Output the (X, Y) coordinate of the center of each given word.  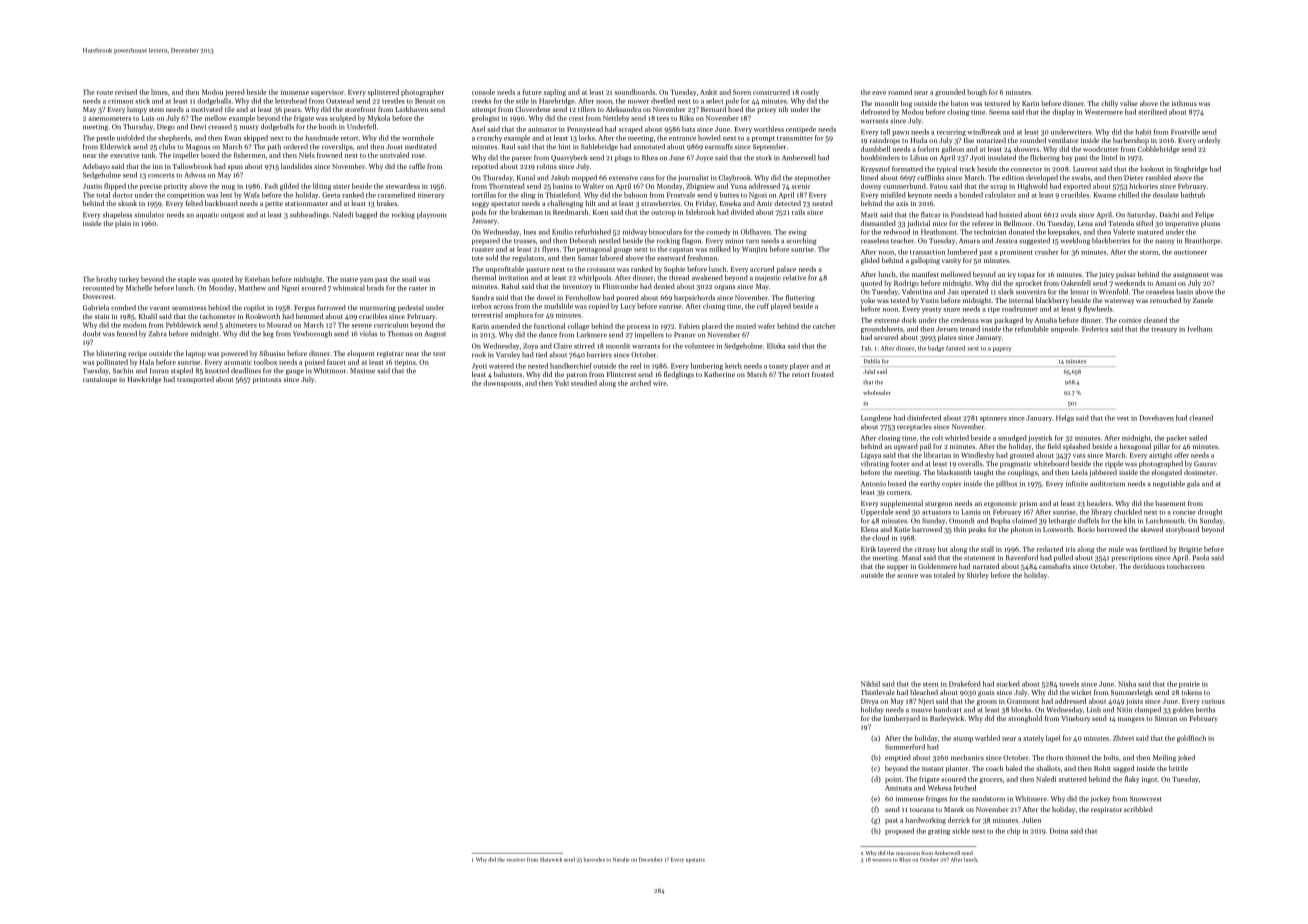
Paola (1201, 558)
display (1063, 112)
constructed (771, 92)
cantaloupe (100, 380)
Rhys (905, 860)
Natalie (621, 859)
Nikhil (870, 684)
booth (327, 127)
